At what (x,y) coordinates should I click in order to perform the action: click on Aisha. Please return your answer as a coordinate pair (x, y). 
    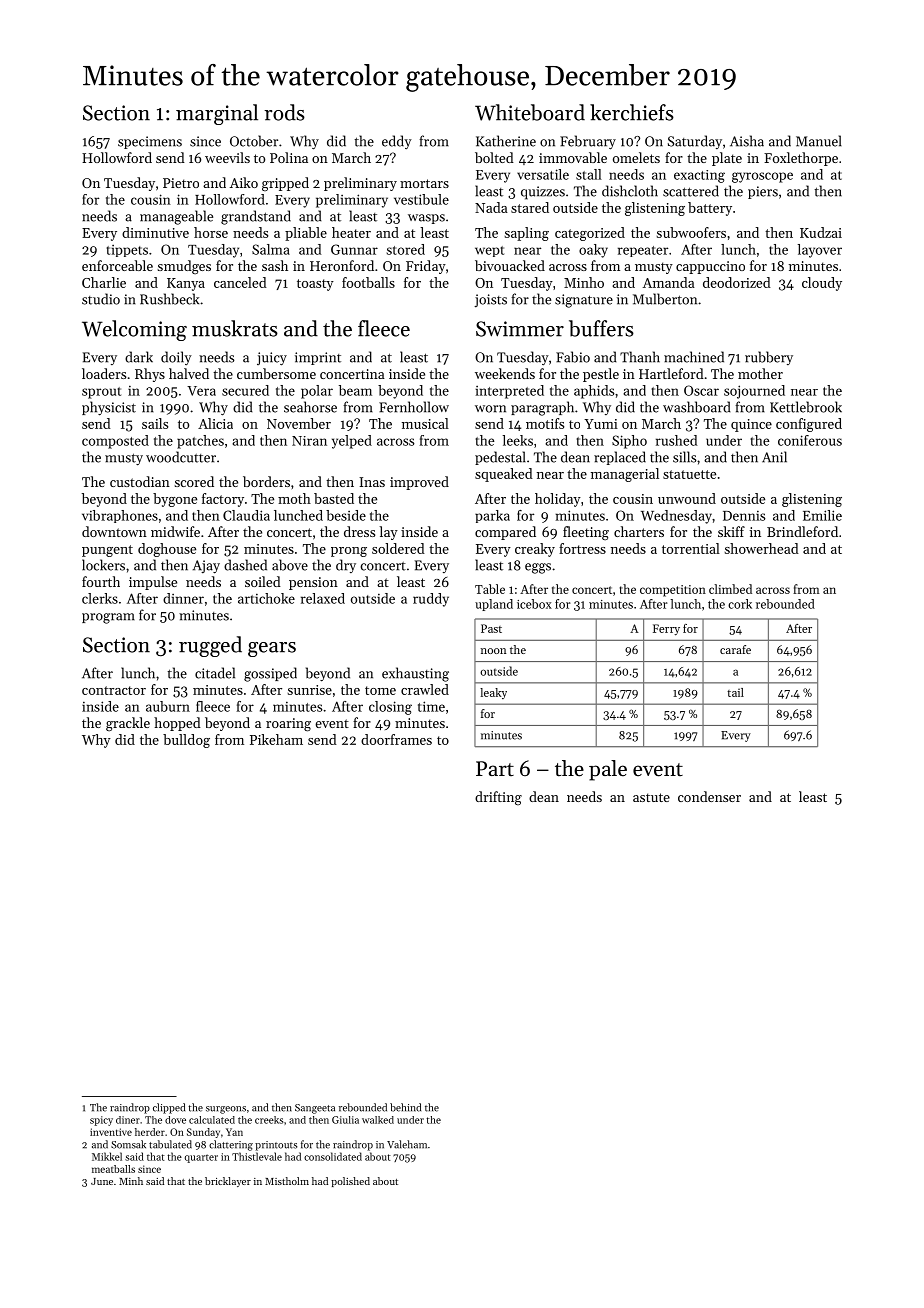
    Looking at the image, I should click on (747, 141).
